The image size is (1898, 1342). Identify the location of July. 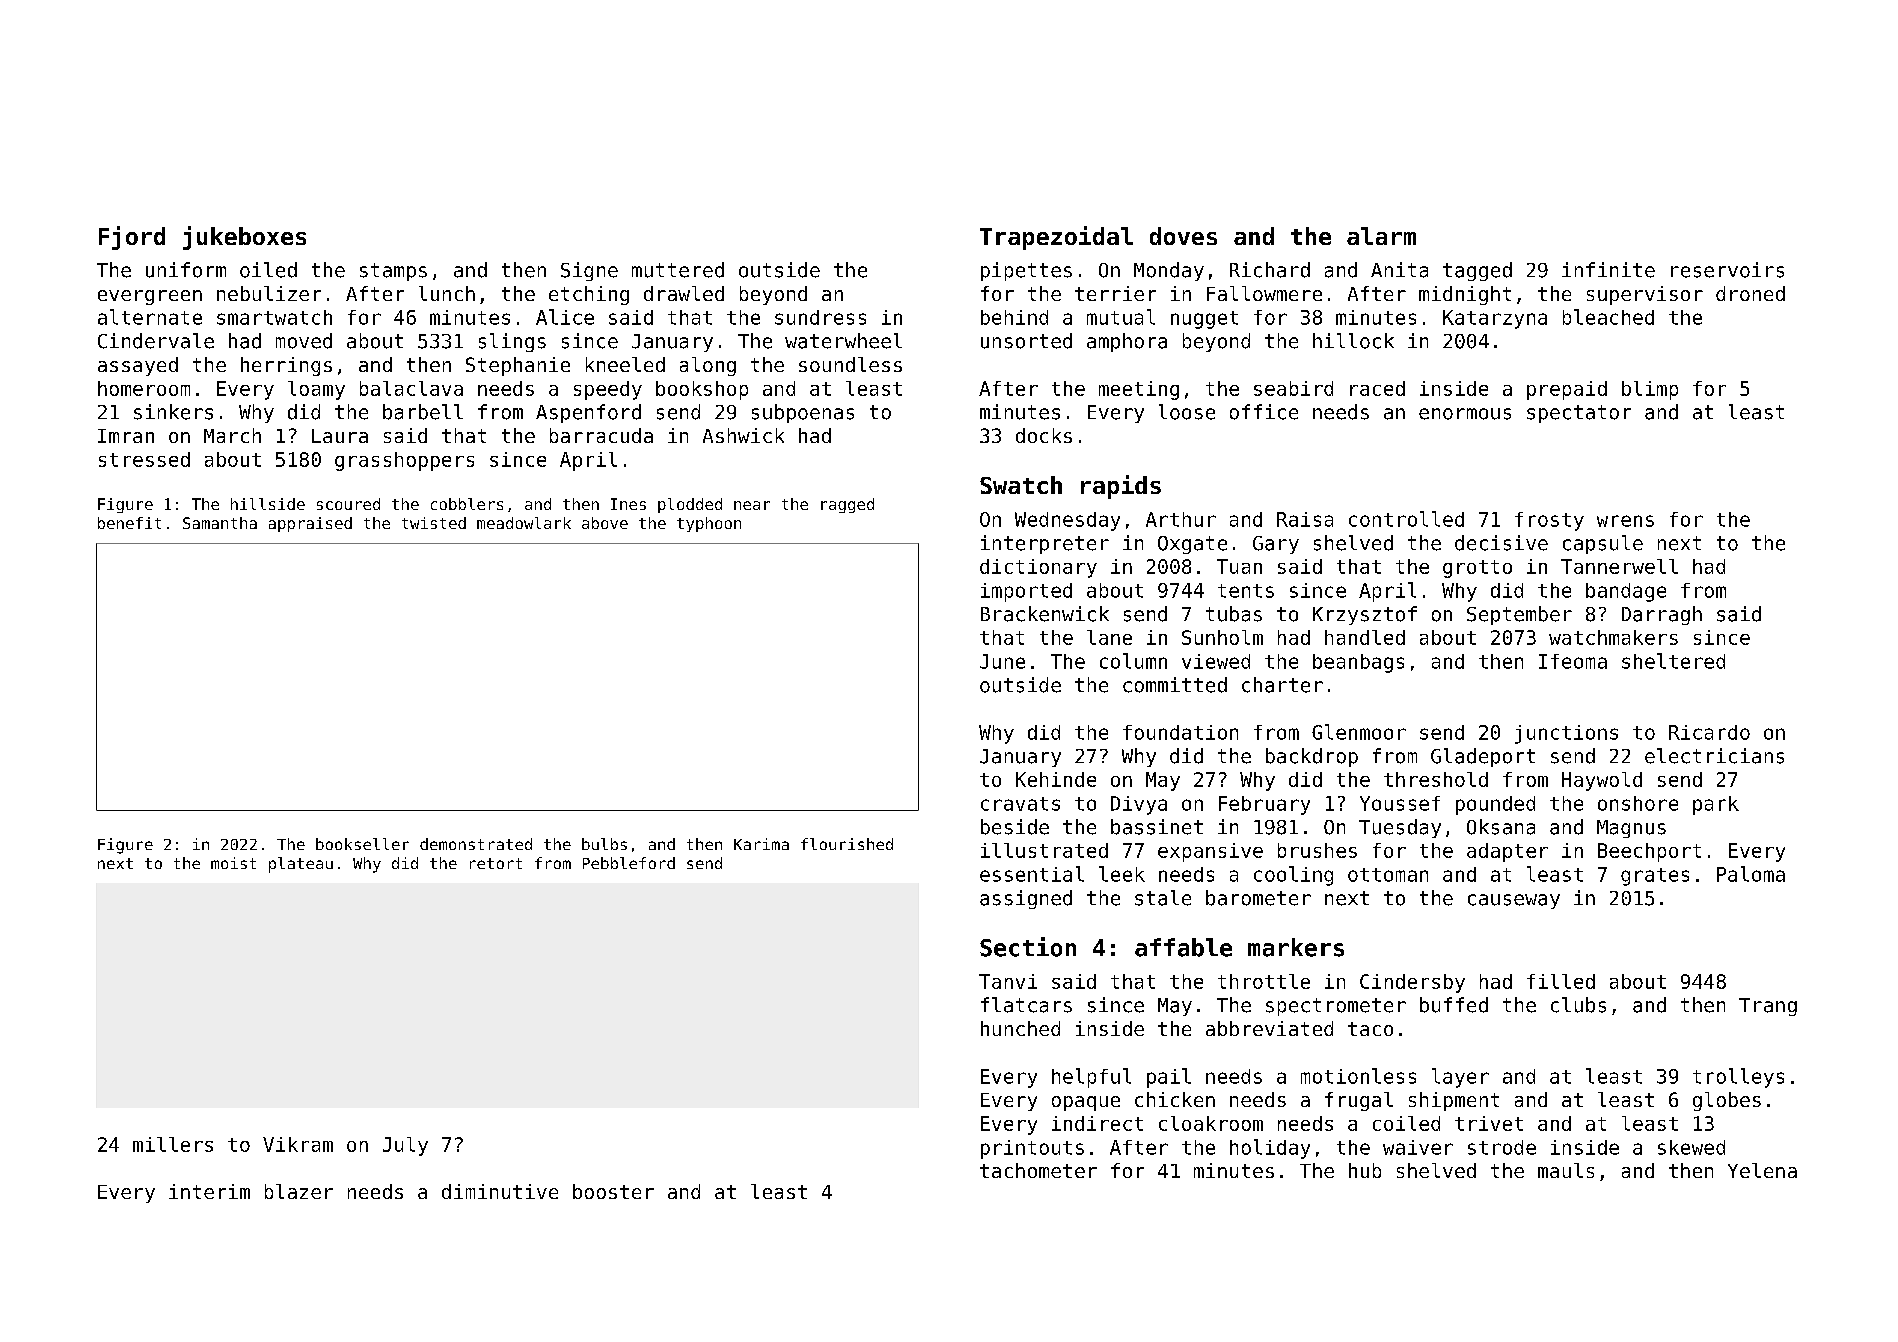
(405, 1146).
